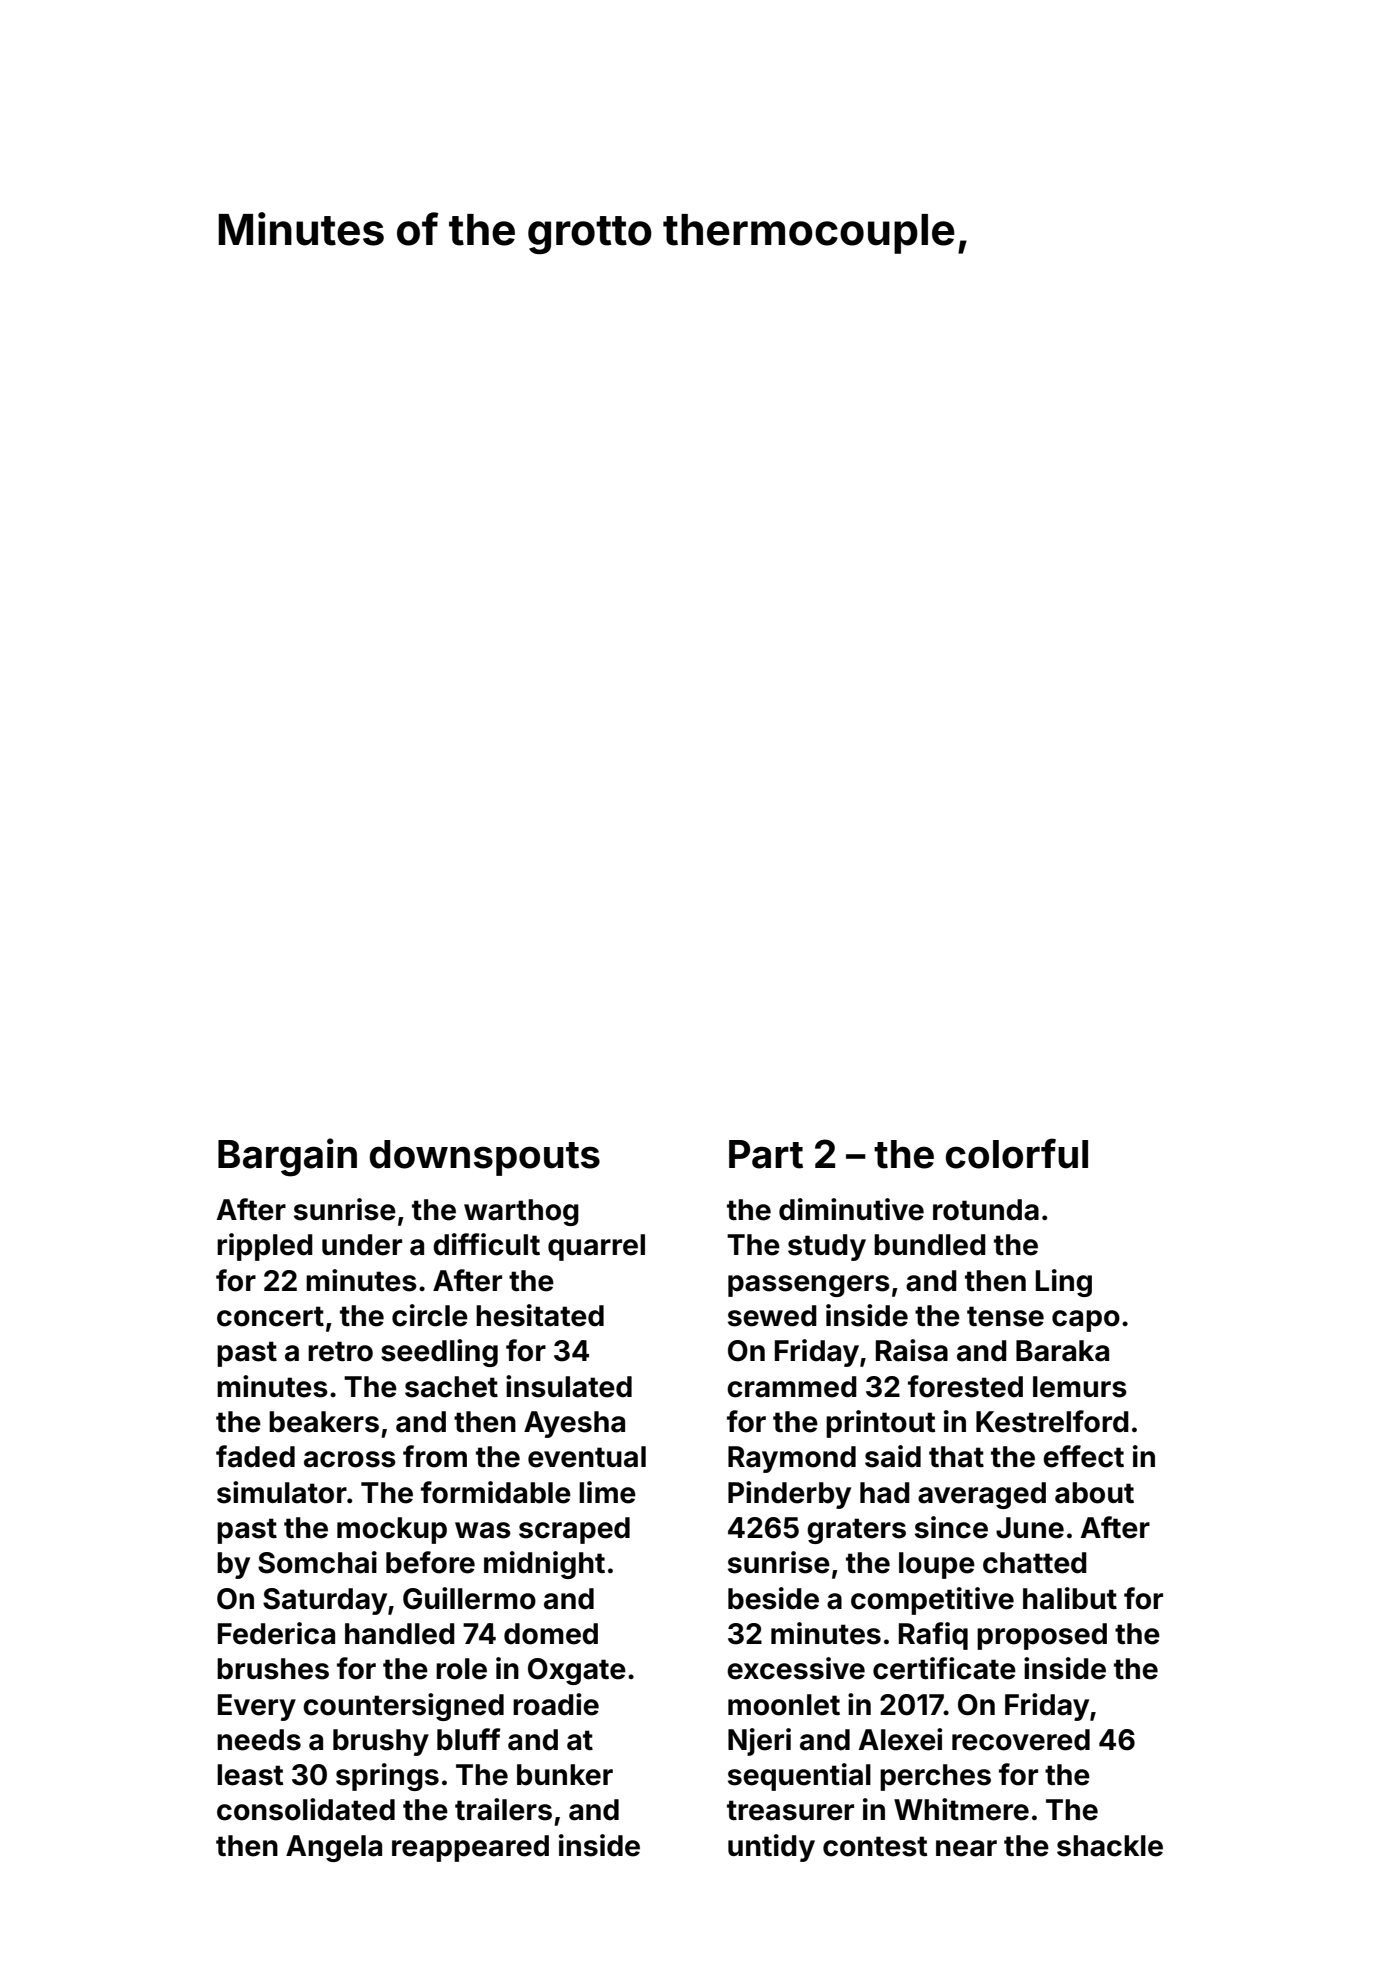 The image size is (1386, 1969). I want to click on rotunda, so click(986, 1210).
